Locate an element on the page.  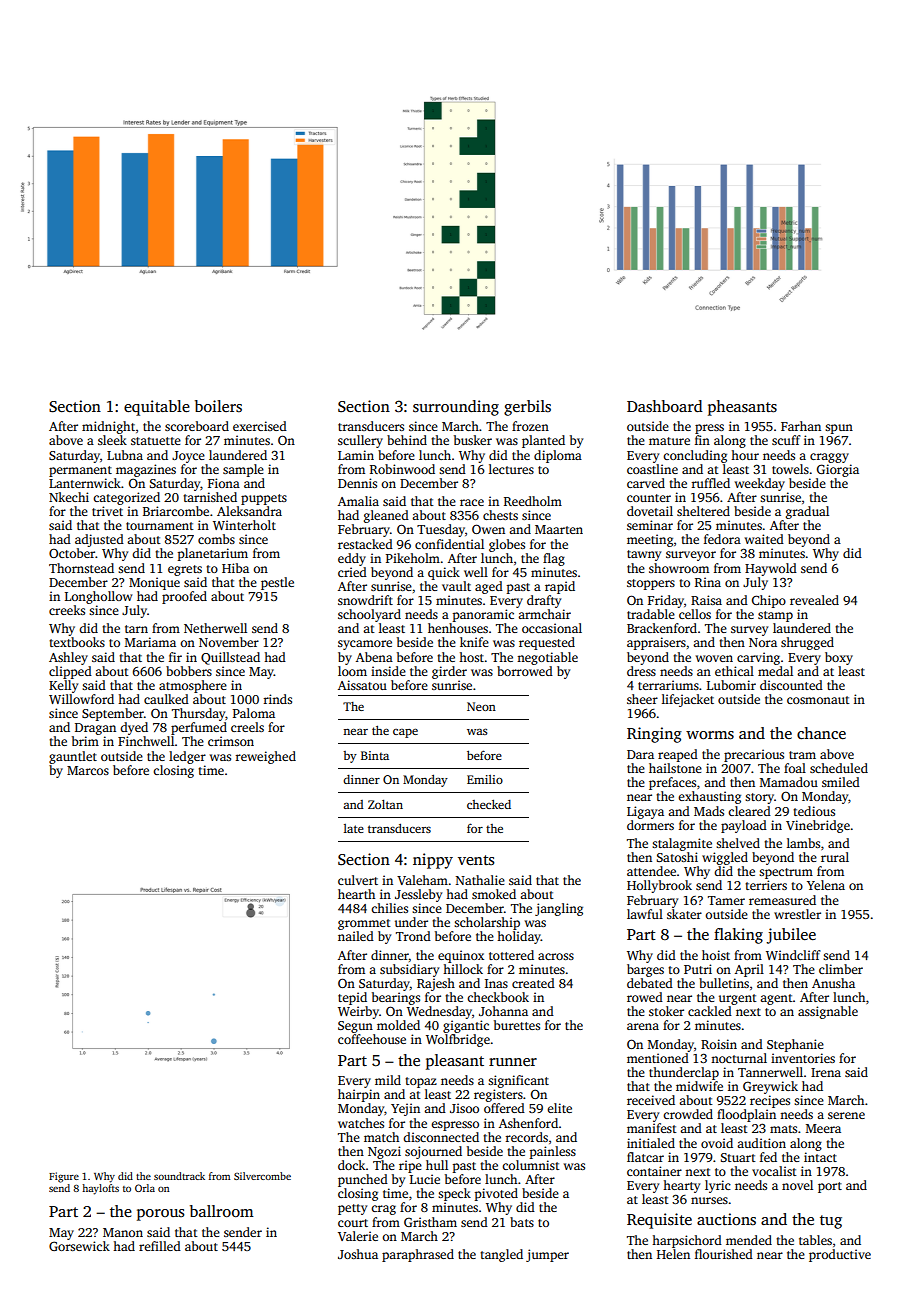
terriers is located at coordinates (766, 885).
